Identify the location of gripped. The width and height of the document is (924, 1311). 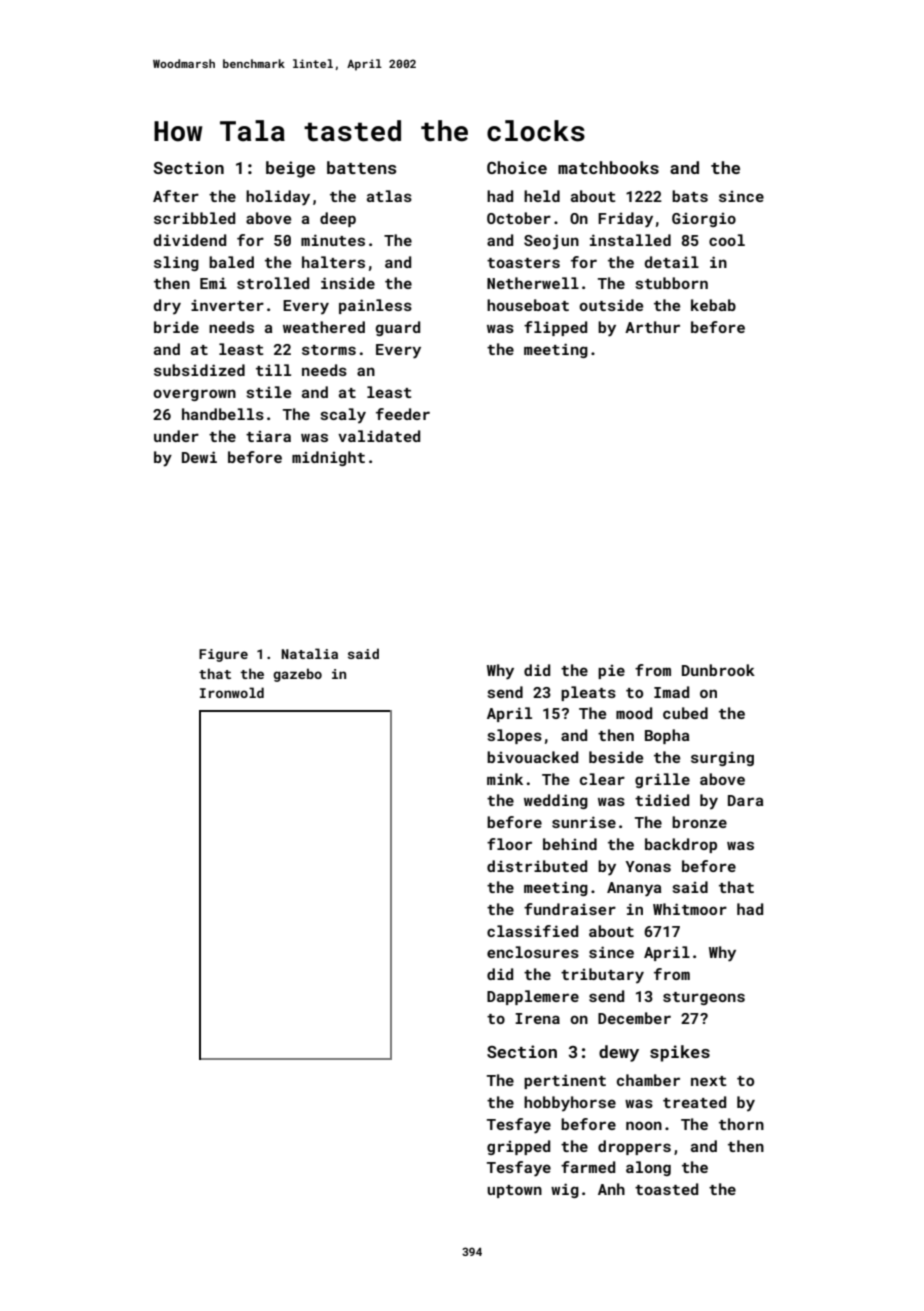
(518, 1147).
